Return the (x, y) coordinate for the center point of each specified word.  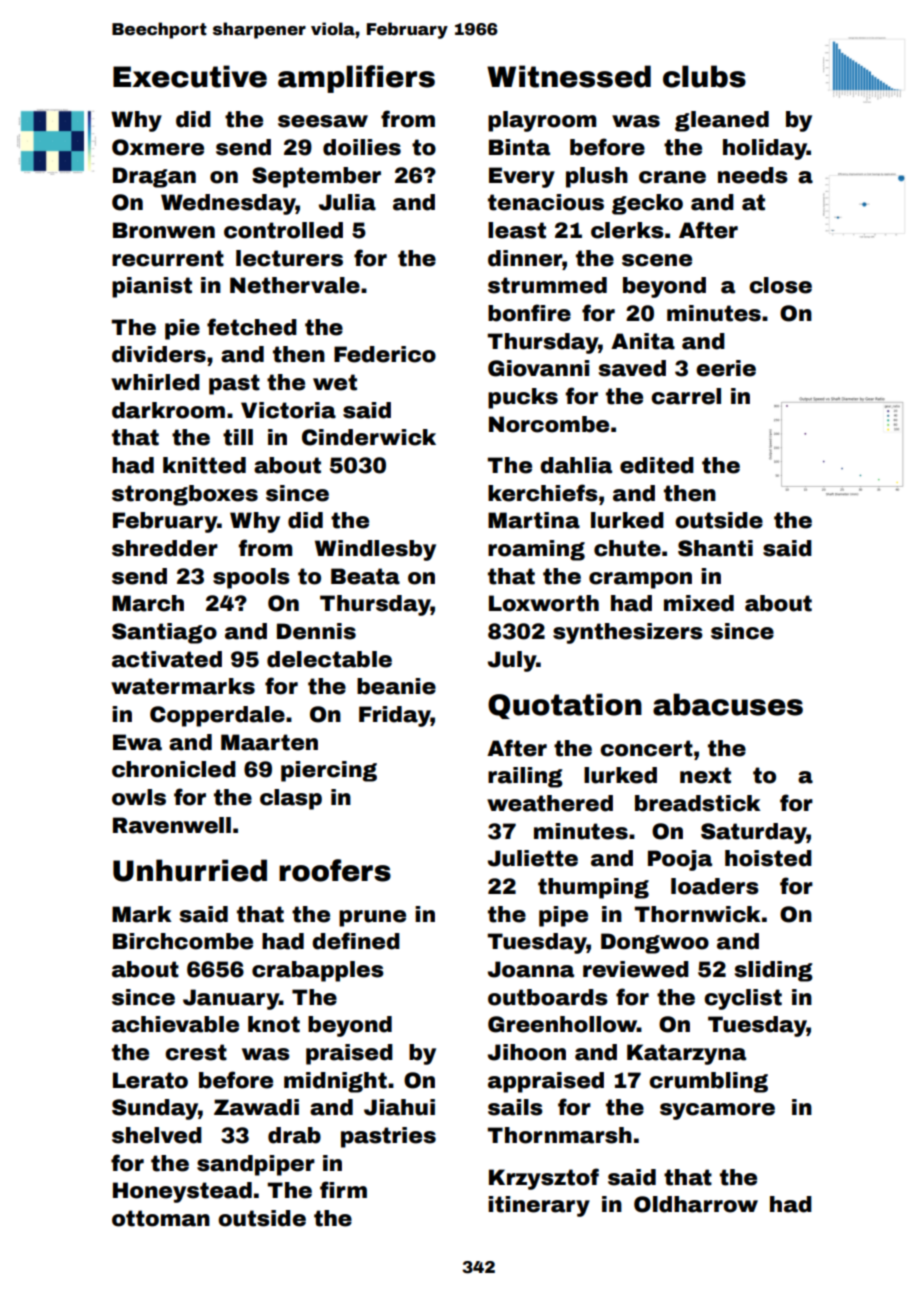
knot (274, 1024)
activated (167, 659)
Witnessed (569, 76)
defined (356, 941)
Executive (190, 76)
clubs (704, 76)
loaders (715, 886)
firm (343, 1189)
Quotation (565, 706)
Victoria (288, 410)
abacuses (728, 704)
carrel (686, 396)
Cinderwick (369, 437)
